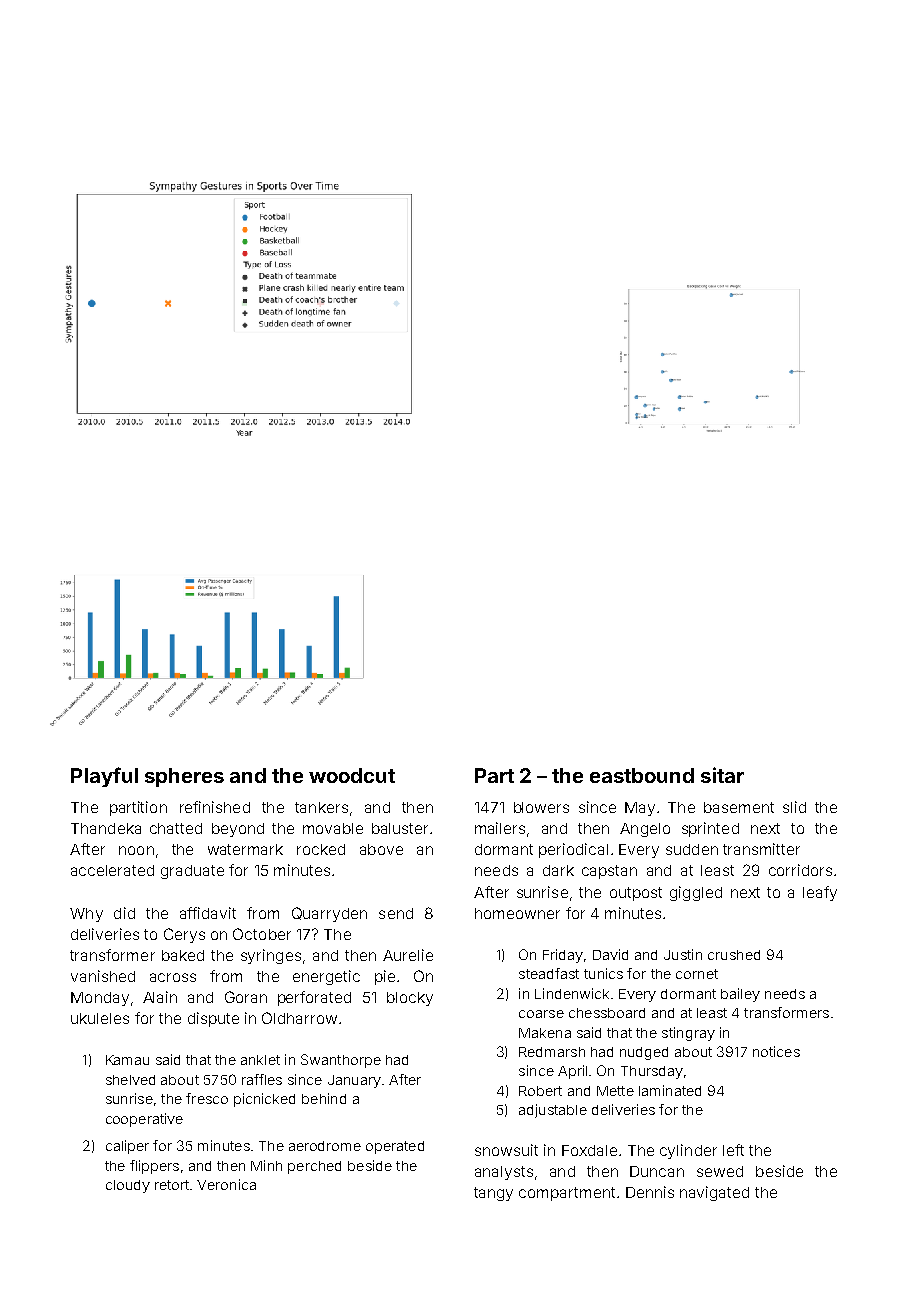  I want to click on retort, so click(172, 1185).
